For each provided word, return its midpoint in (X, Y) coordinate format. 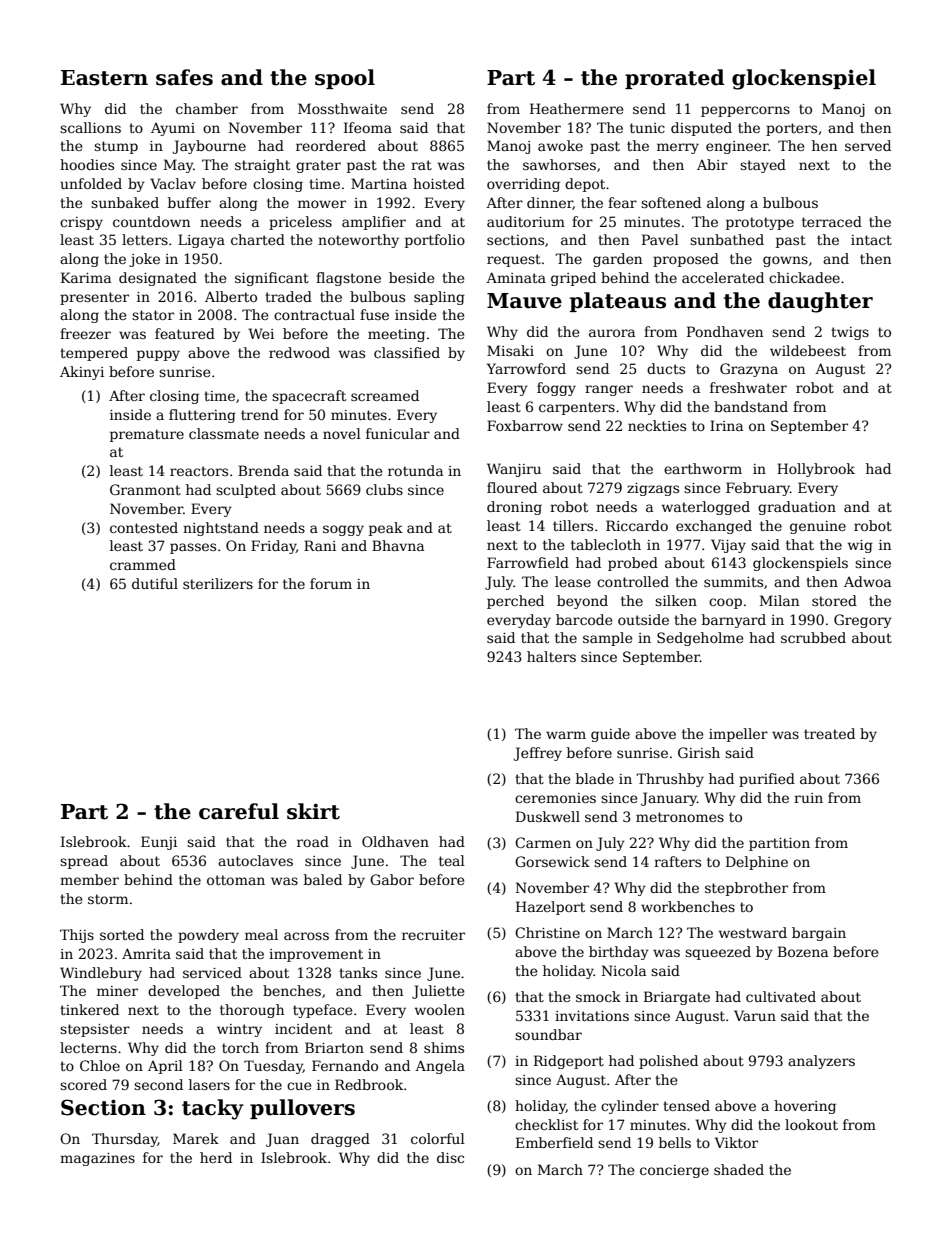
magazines (97, 1159)
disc (450, 1157)
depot (585, 185)
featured (185, 333)
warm (566, 735)
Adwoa (867, 581)
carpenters (577, 408)
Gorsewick (552, 861)
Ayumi (173, 129)
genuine (818, 527)
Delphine (757, 863)
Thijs (77, 936)
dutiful (155, 583)
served (868, 145)
